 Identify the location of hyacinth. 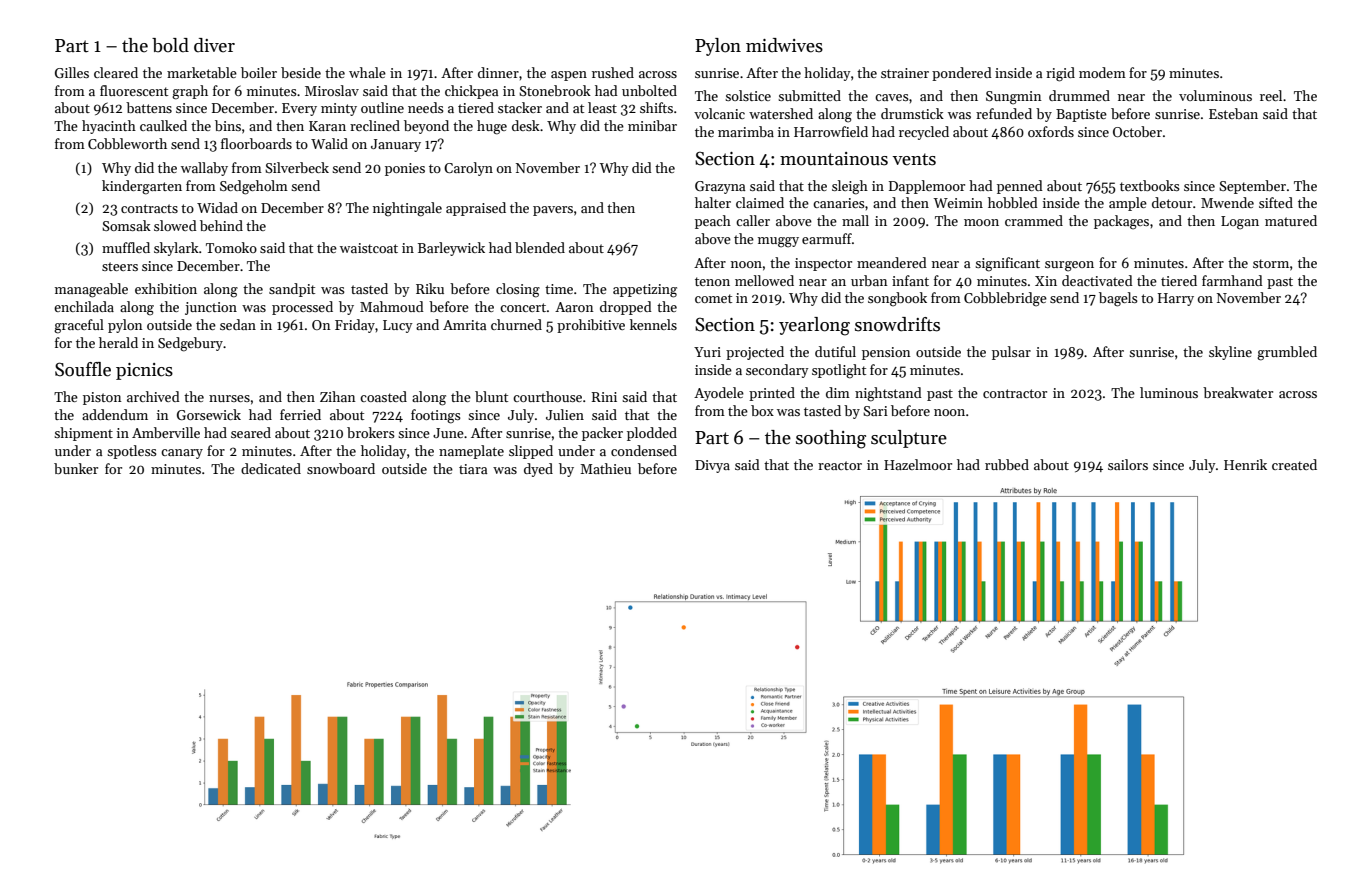
(109, 127).
